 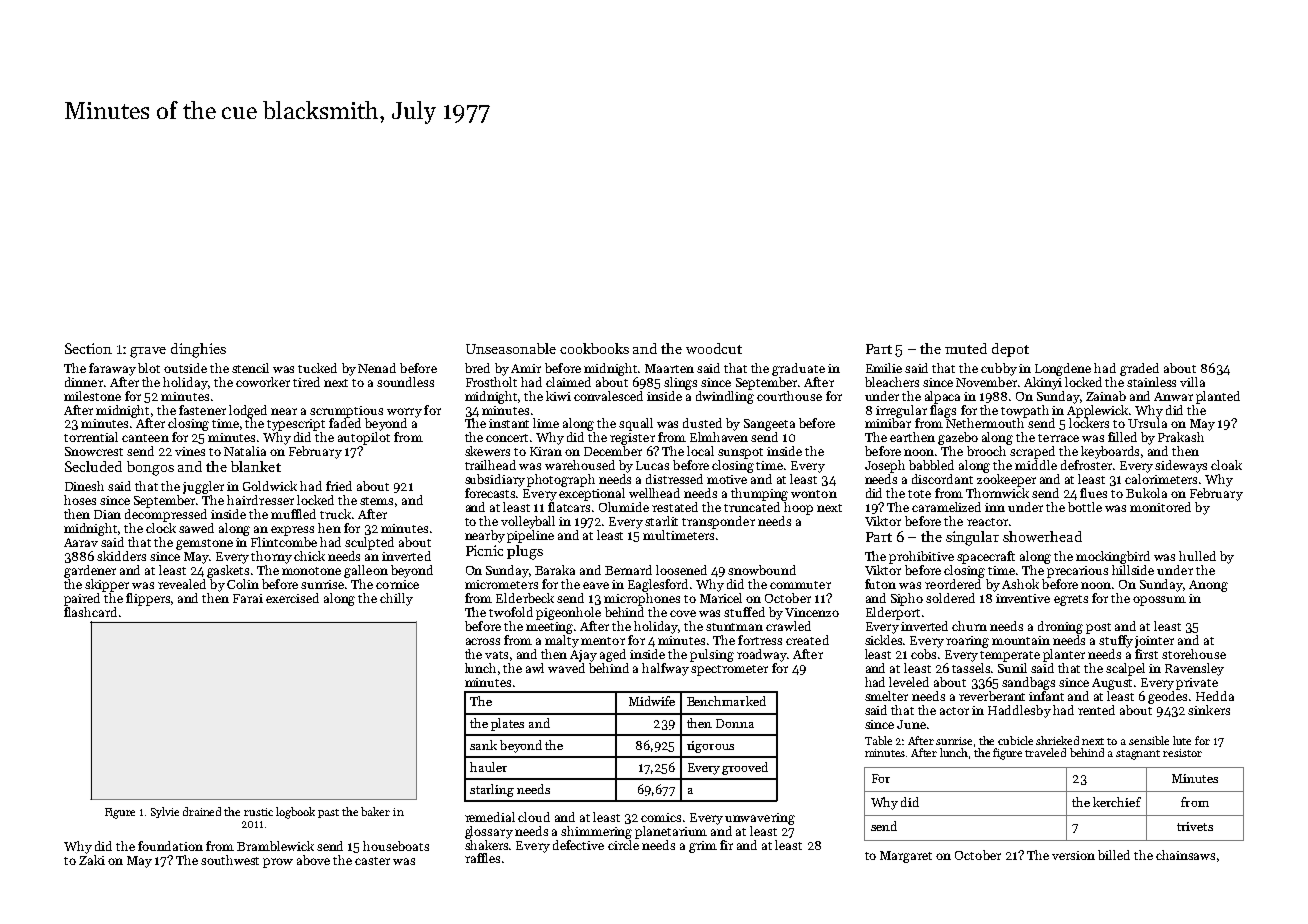 What do you see at coordinates (1064, 655) in the document?
I see `planter` at bounding box center [1064, 655].
